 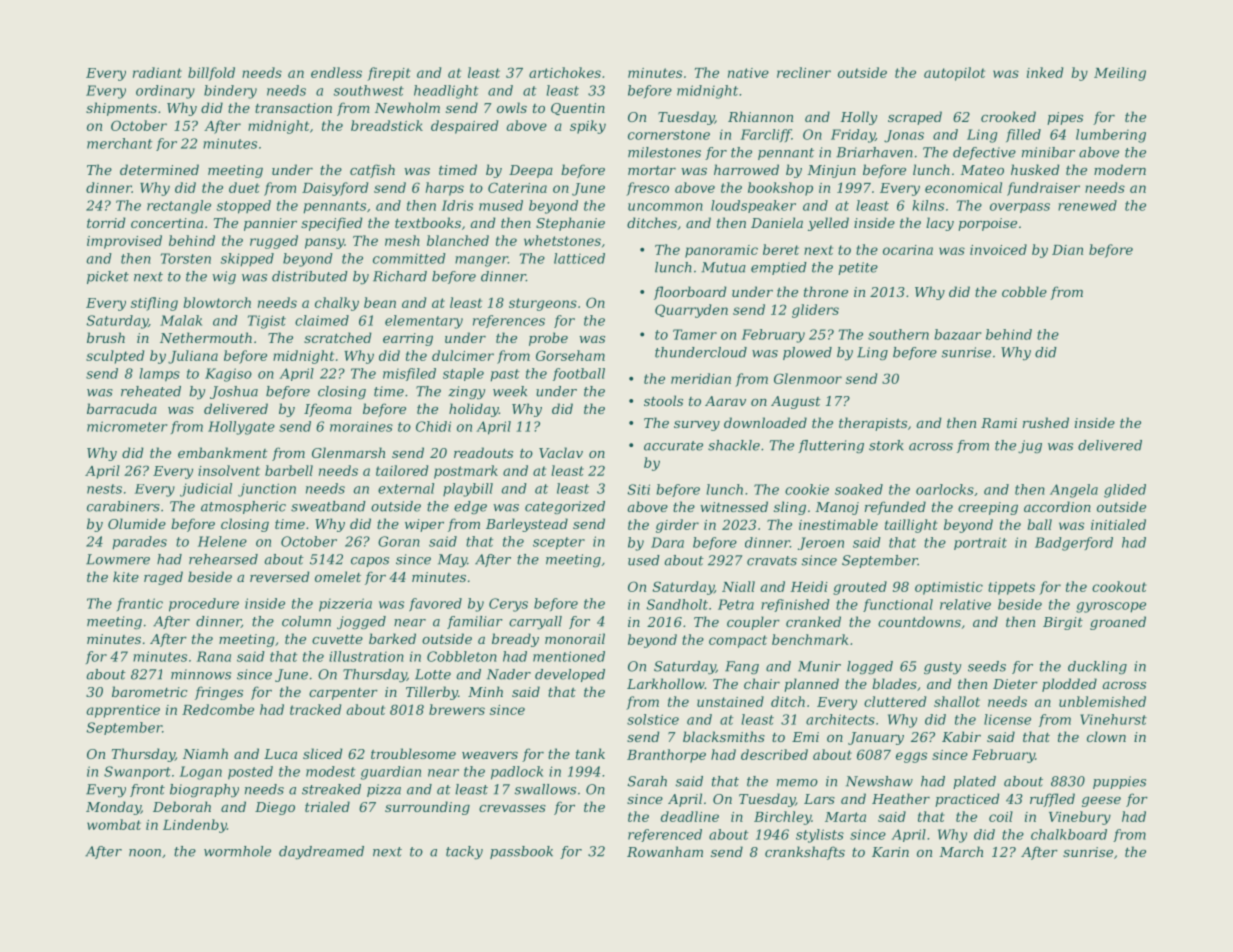 I want to click on Quarryden, so click(x=691, y=311).
